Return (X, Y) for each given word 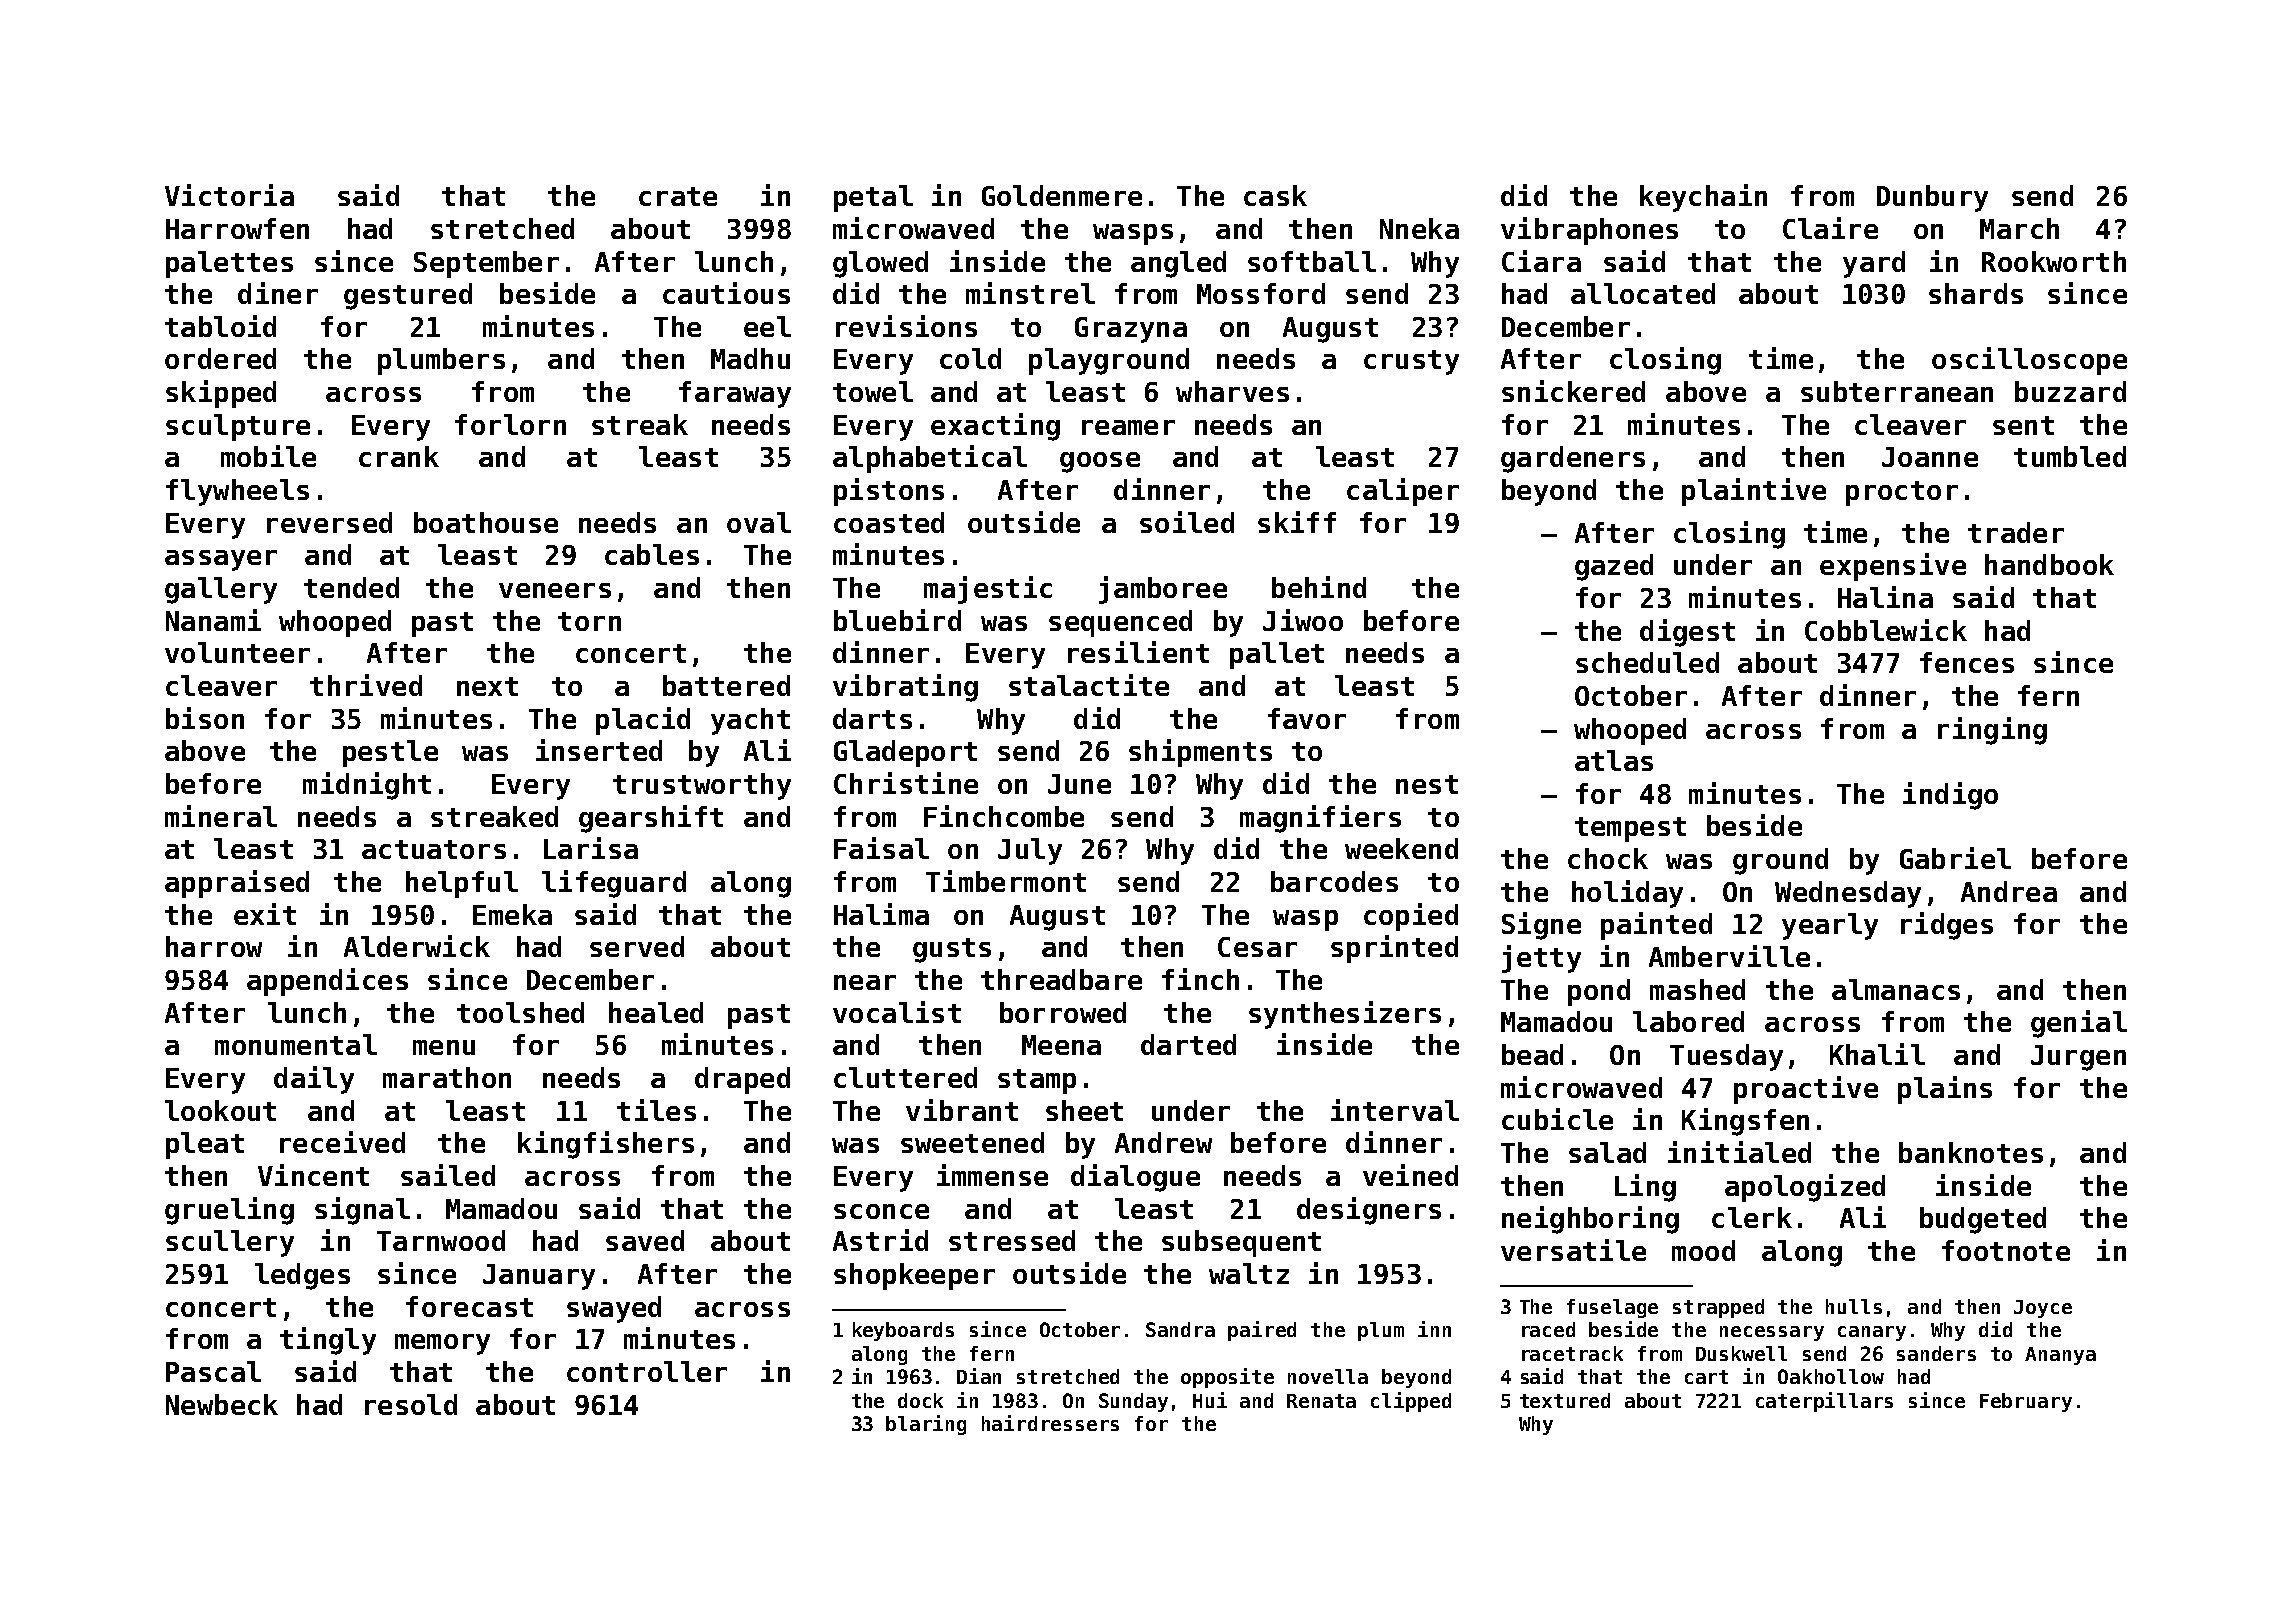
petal (873, 198)
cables (652, 554)
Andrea (2009, 891)
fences (1967, 662)
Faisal (881, 848)
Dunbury (1932, 198)
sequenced (1120, 623)
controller (647, 1371)
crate (678, 196)
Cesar (1257, 947)
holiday (1627, 894)
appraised (237, 884)
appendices (327, 982)
